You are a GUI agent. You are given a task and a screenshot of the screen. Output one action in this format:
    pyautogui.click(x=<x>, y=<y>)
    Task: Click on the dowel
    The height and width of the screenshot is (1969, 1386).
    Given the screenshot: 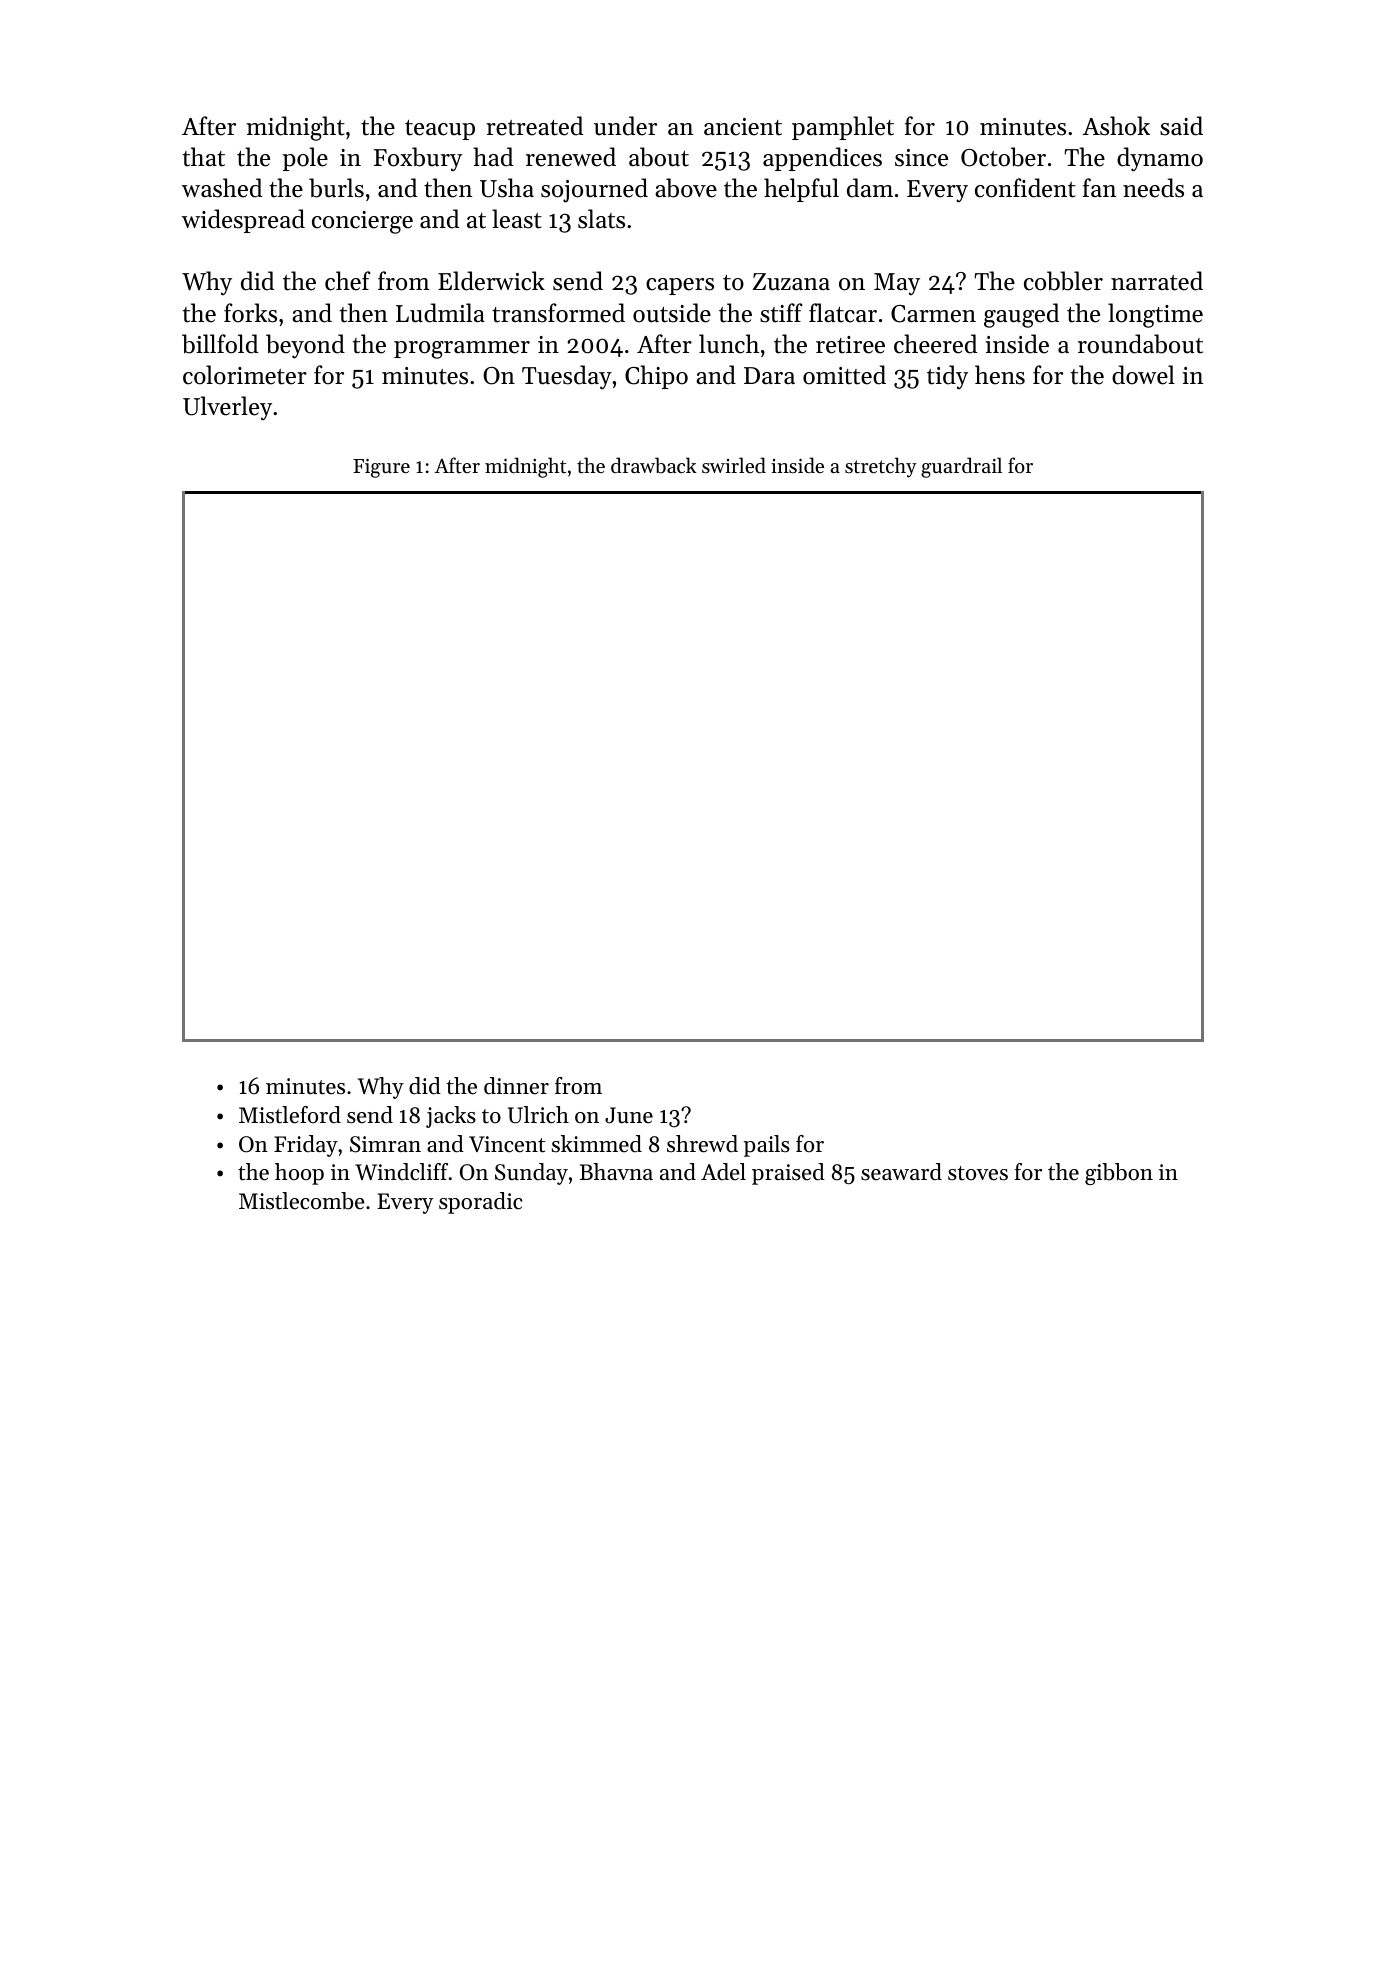 What is the action you would take?
    pyautogui.click(x=1143, y=375)
